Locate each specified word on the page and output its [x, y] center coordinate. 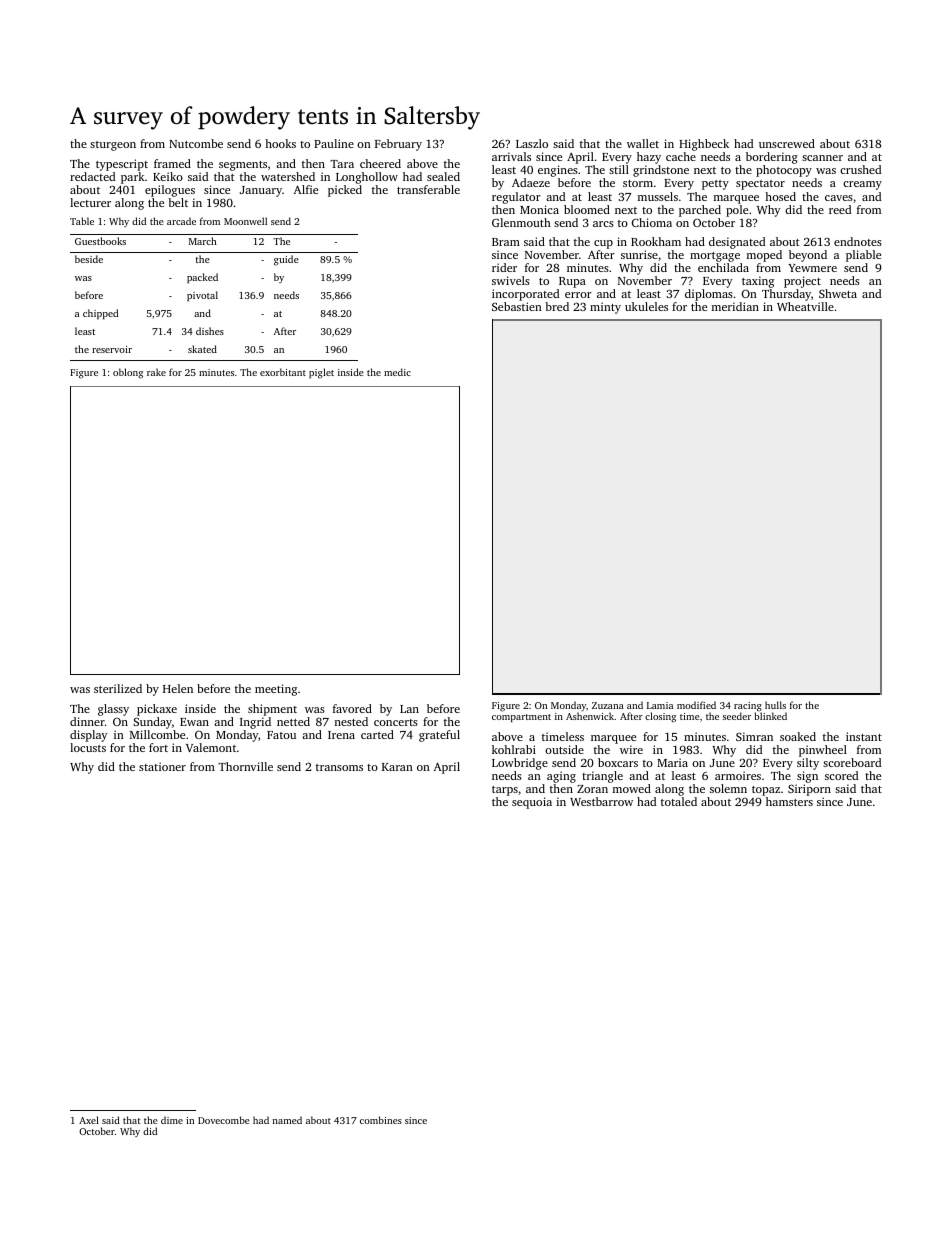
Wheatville [805, 306]
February [398, 145]
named [287, 1120]
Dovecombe [224, 1120]
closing [660, 717]
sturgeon [113, 146]
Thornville [245, 766]
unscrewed [787, 143]
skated [202, 349]
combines [381, 1120]
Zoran [592, 789]
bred [557, 306]
